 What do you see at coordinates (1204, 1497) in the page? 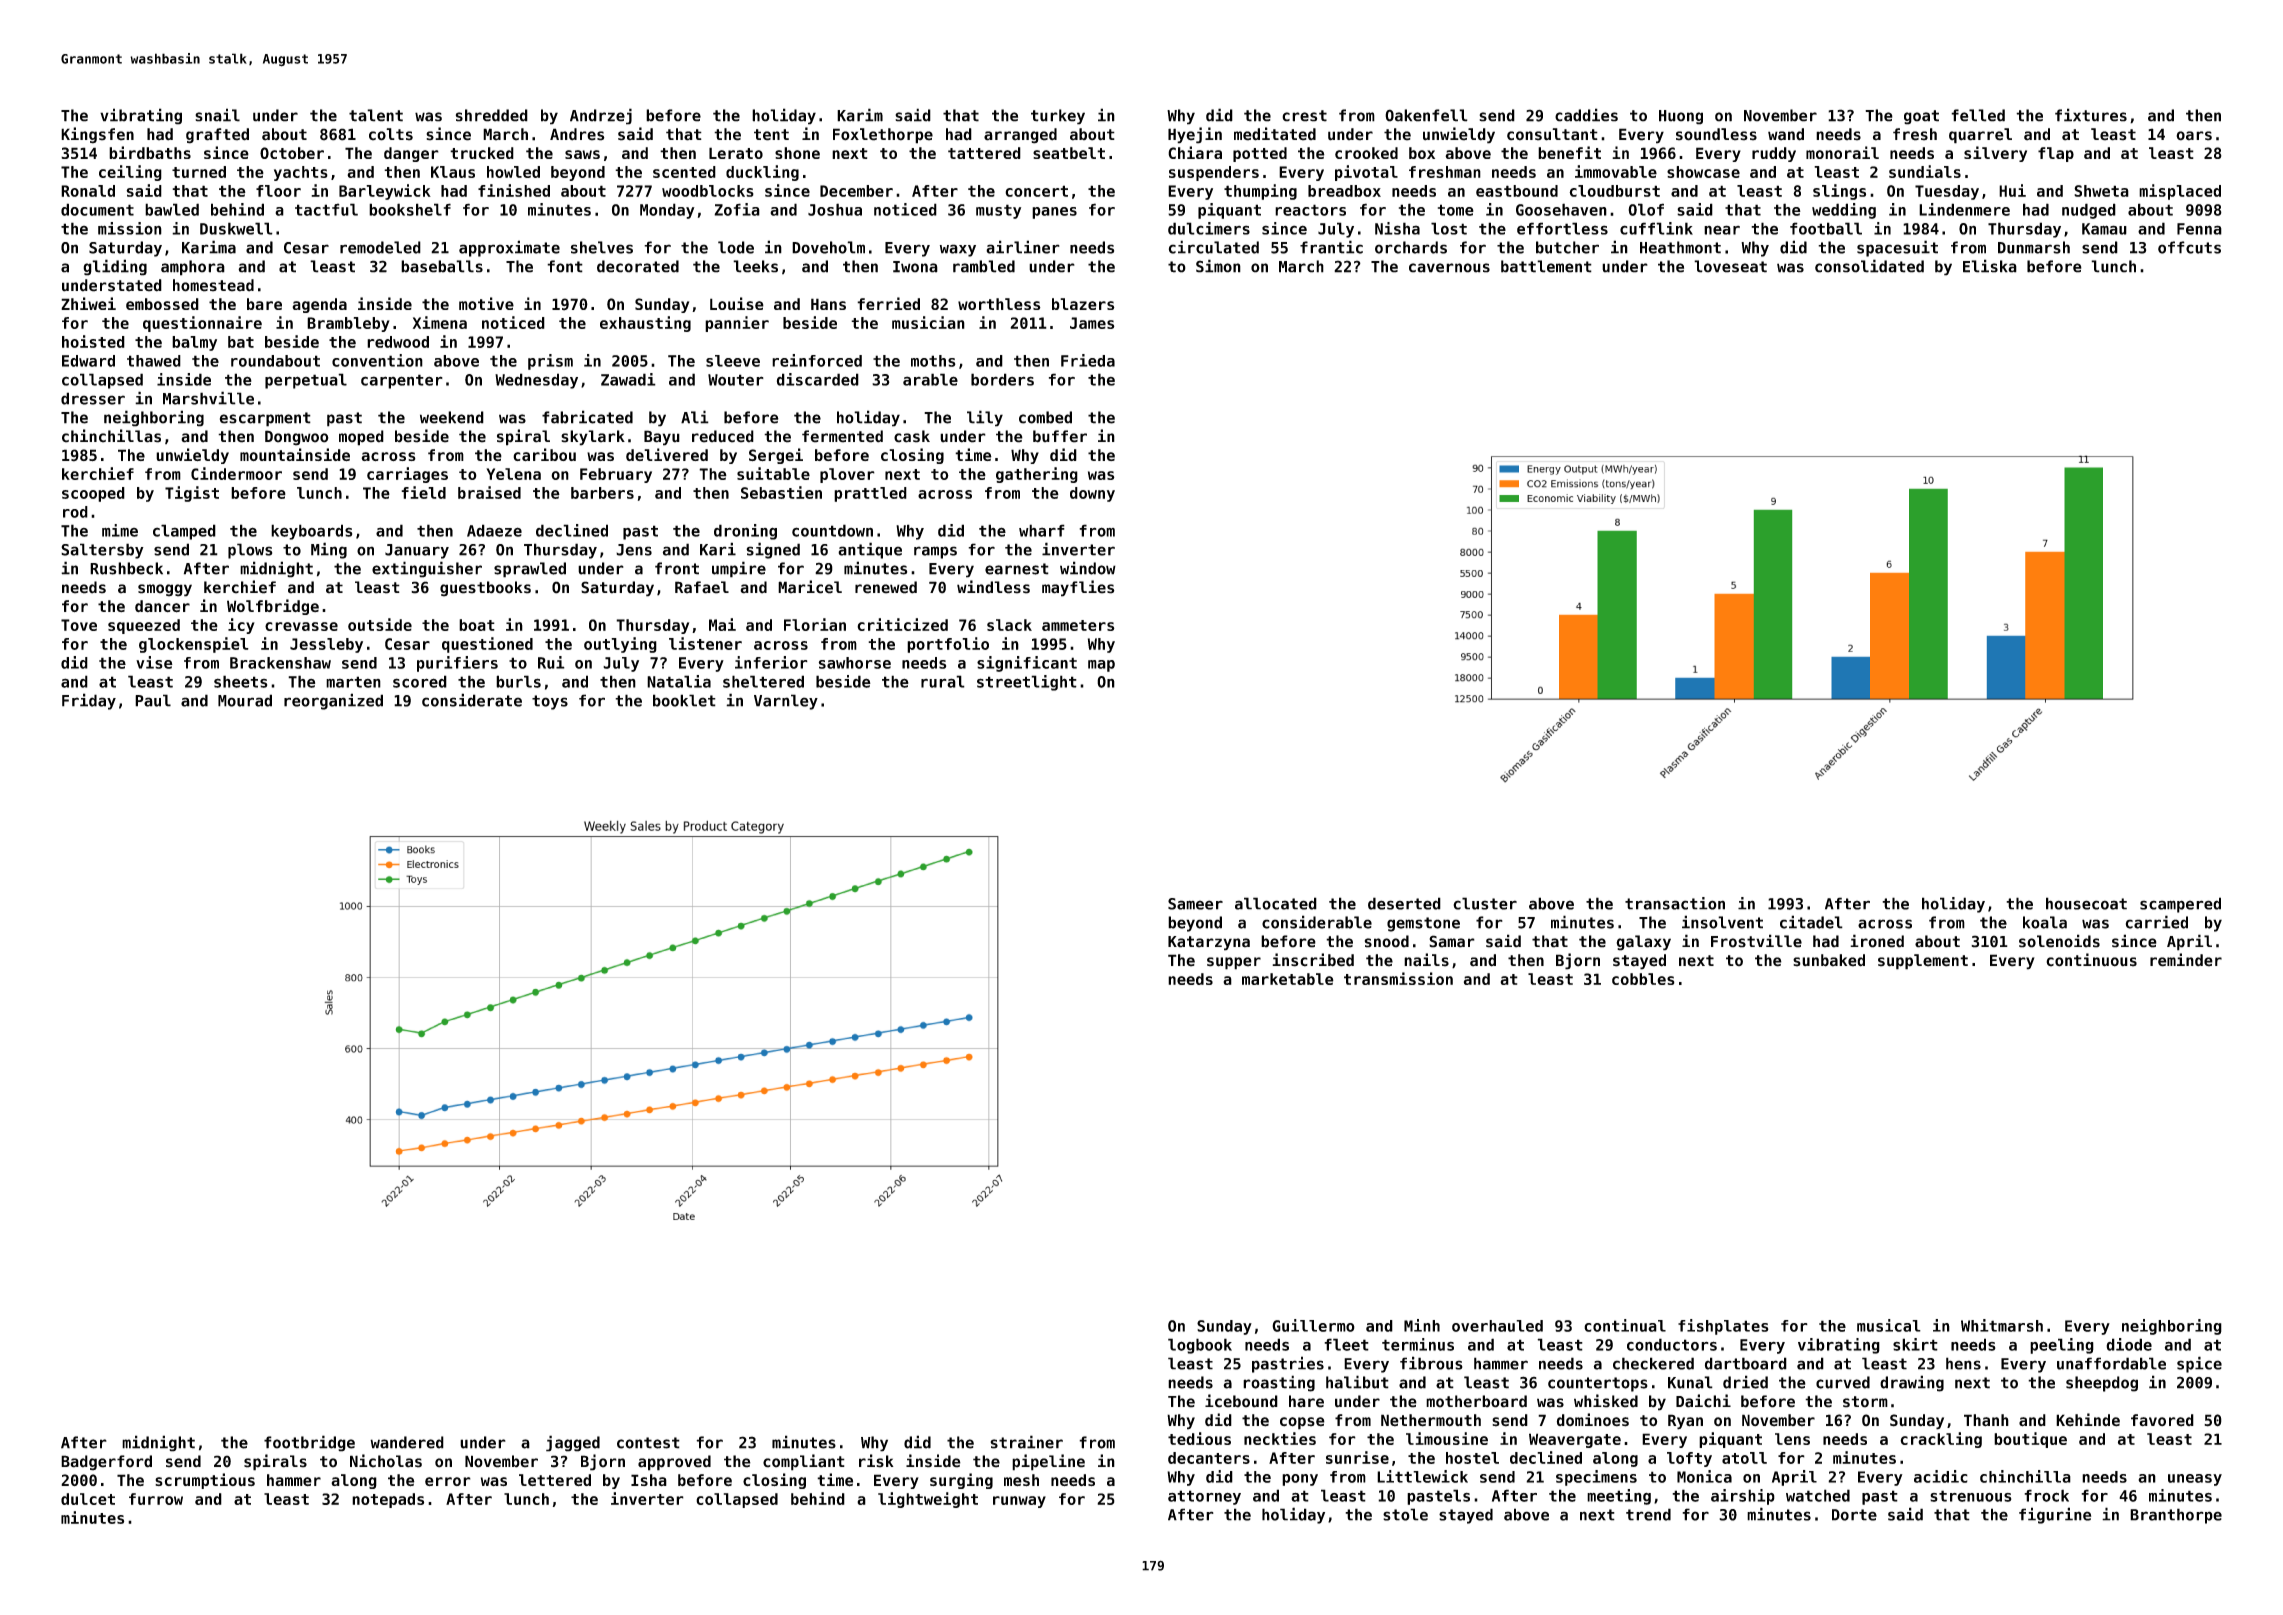
I see `attorney` at bounding box center [1204, 1497].
